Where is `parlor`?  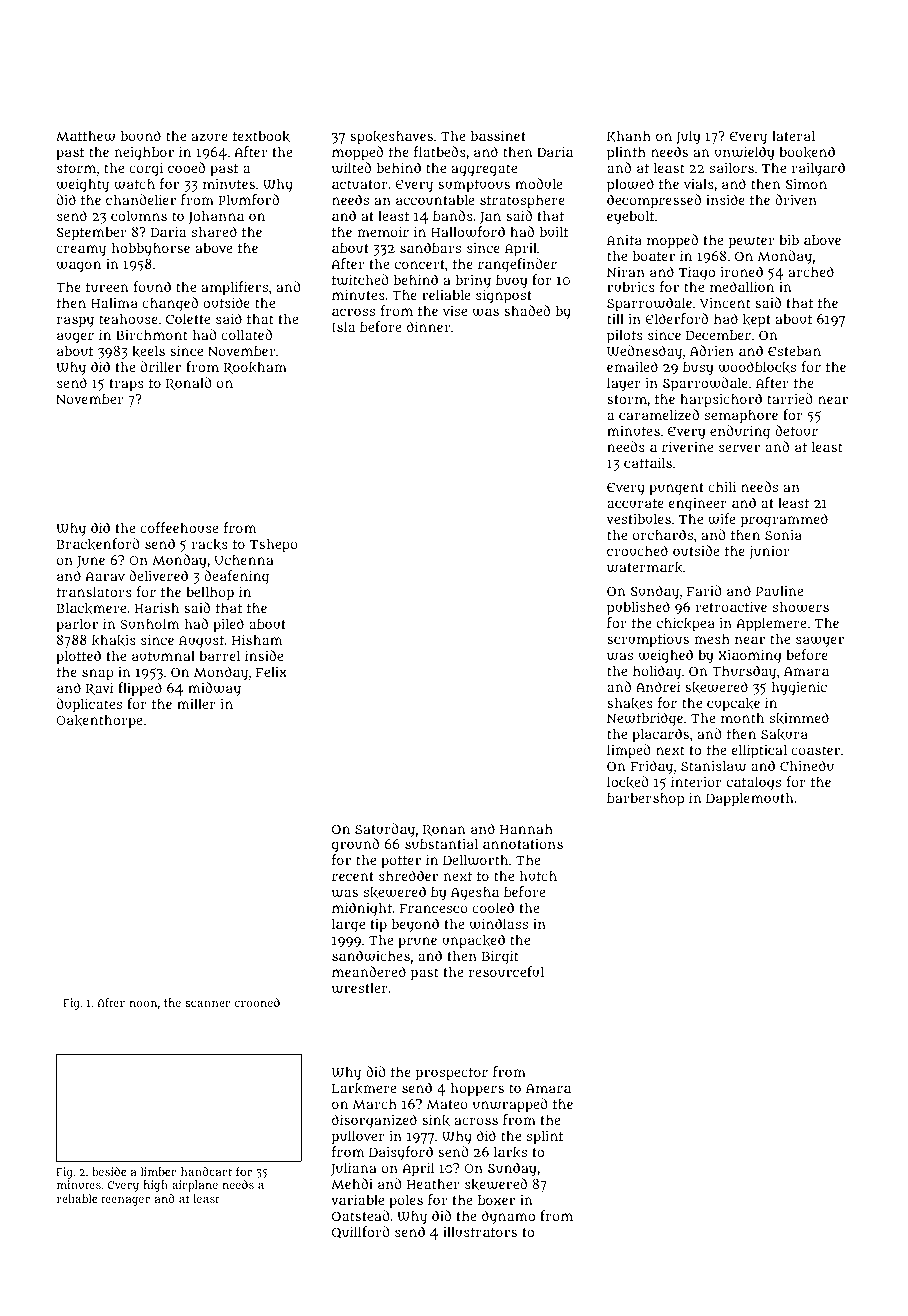 parlor is located at coordinates (77, 625).
